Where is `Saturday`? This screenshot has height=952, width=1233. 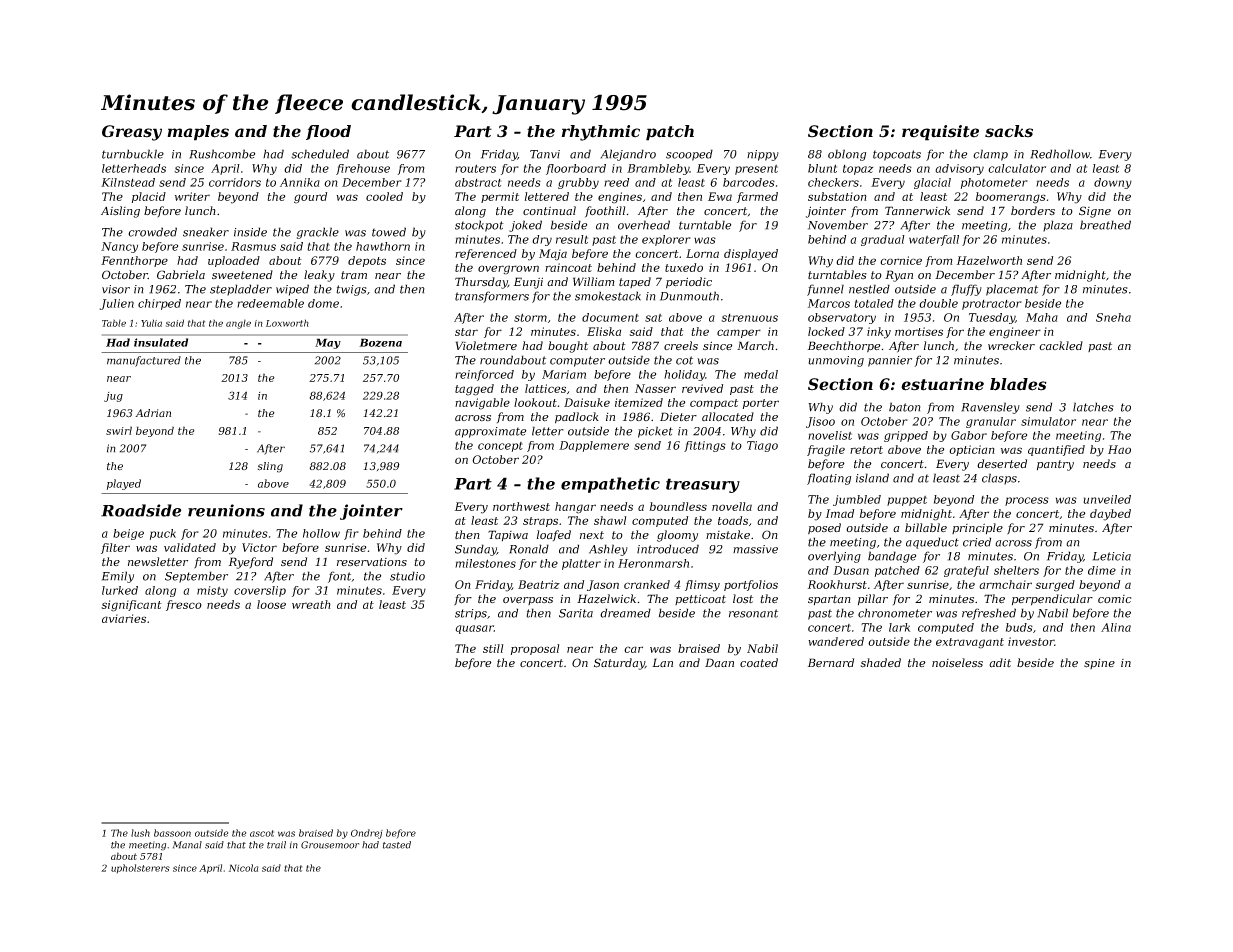
Saturday is located at coordinates (619, 664).
